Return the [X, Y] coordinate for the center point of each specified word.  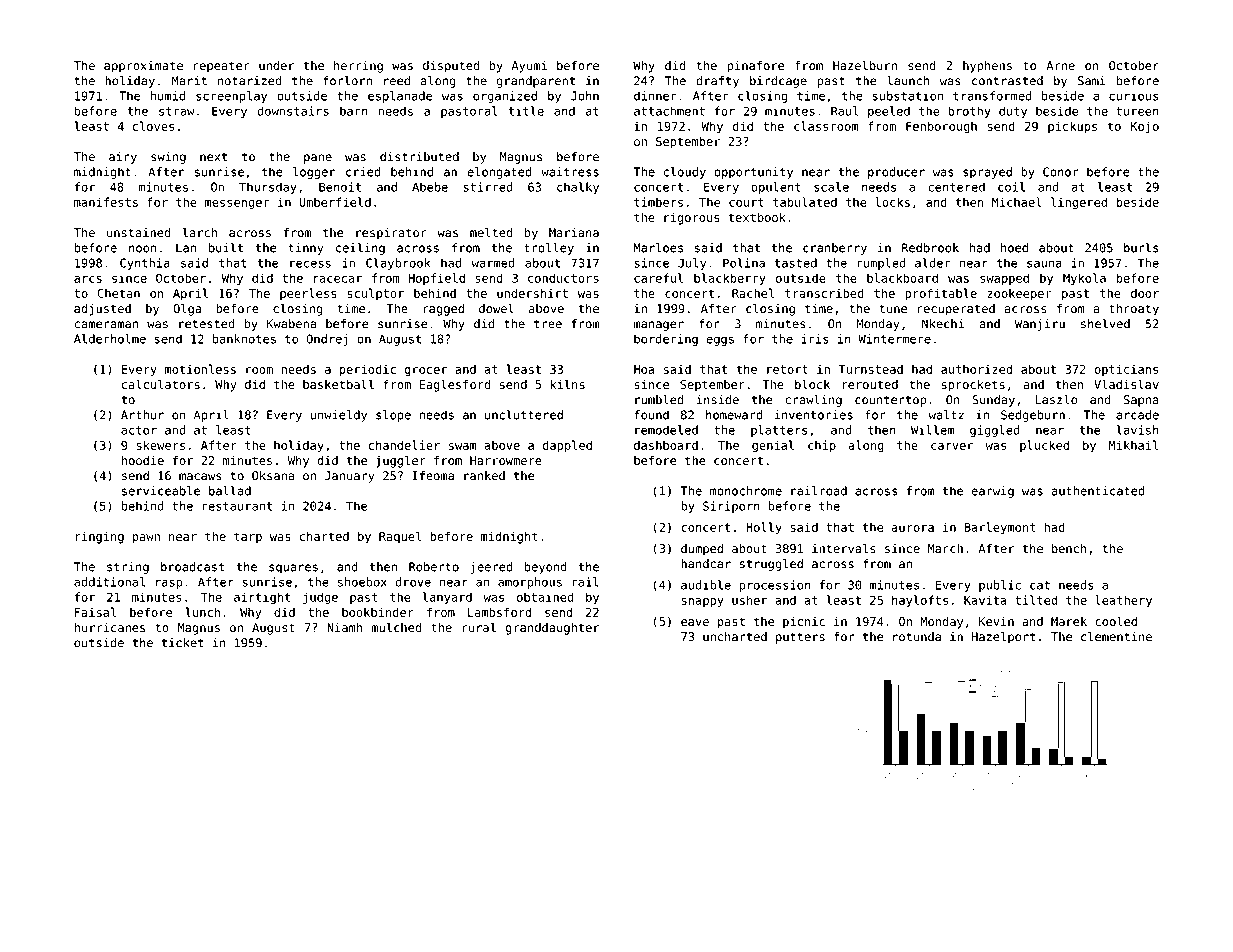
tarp [248, 538]
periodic [367, 370]
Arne [1060, 66]
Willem [932, 430]
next [213, 157]
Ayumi [529, 67]
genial [773, 446]
